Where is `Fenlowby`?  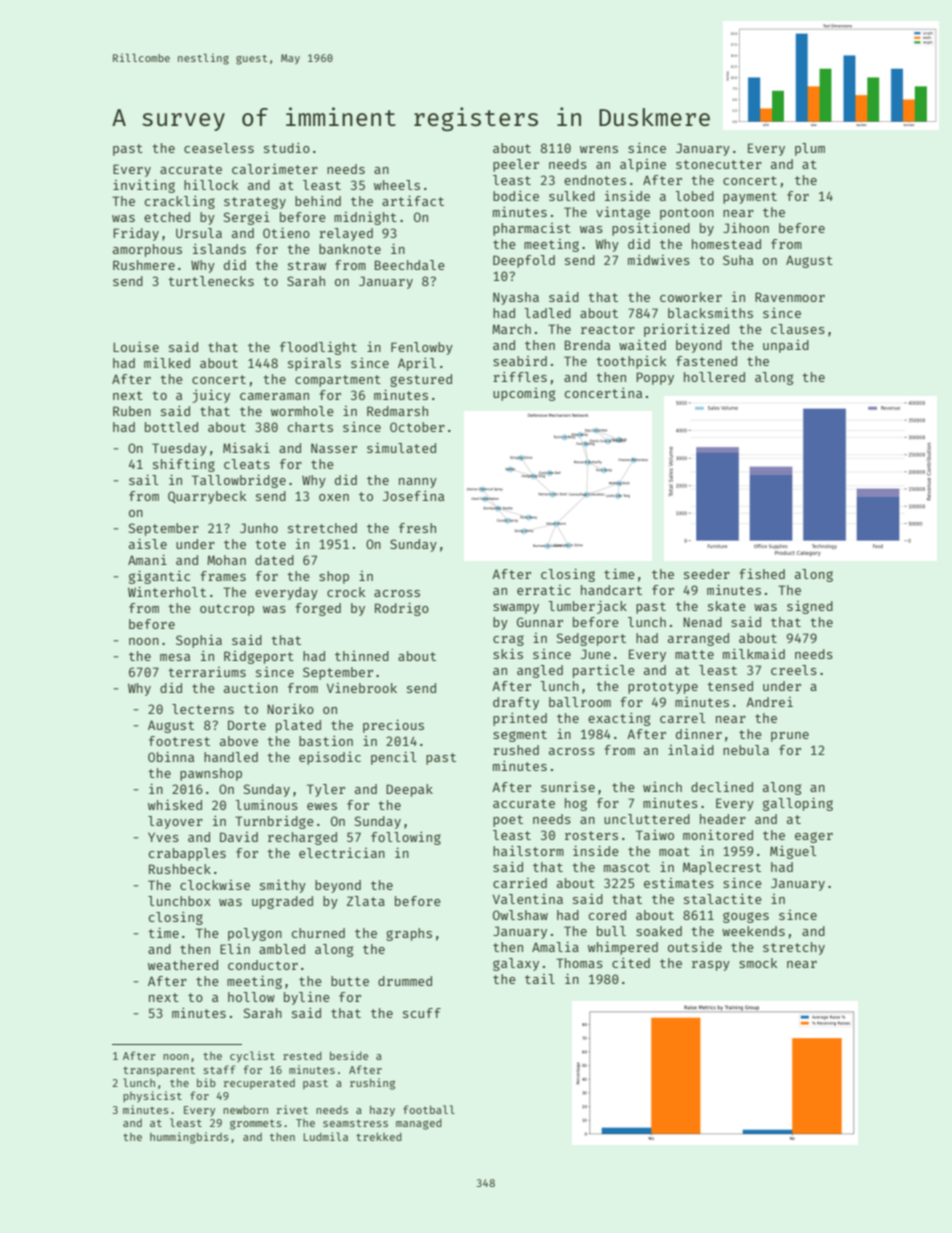
Fenlowby is located at coordinates (422, 348).
